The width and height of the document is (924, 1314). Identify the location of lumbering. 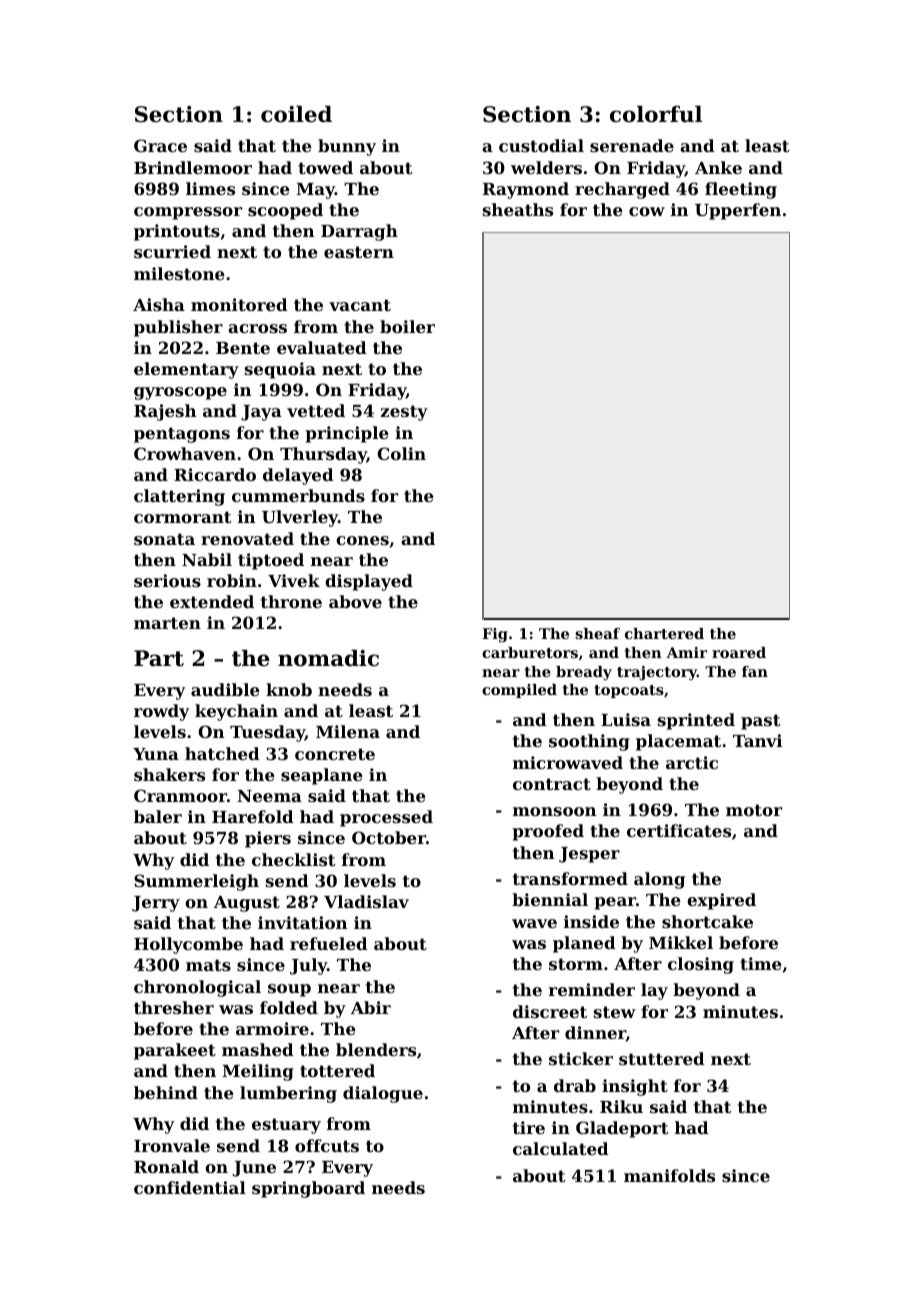
(288, 1094).
